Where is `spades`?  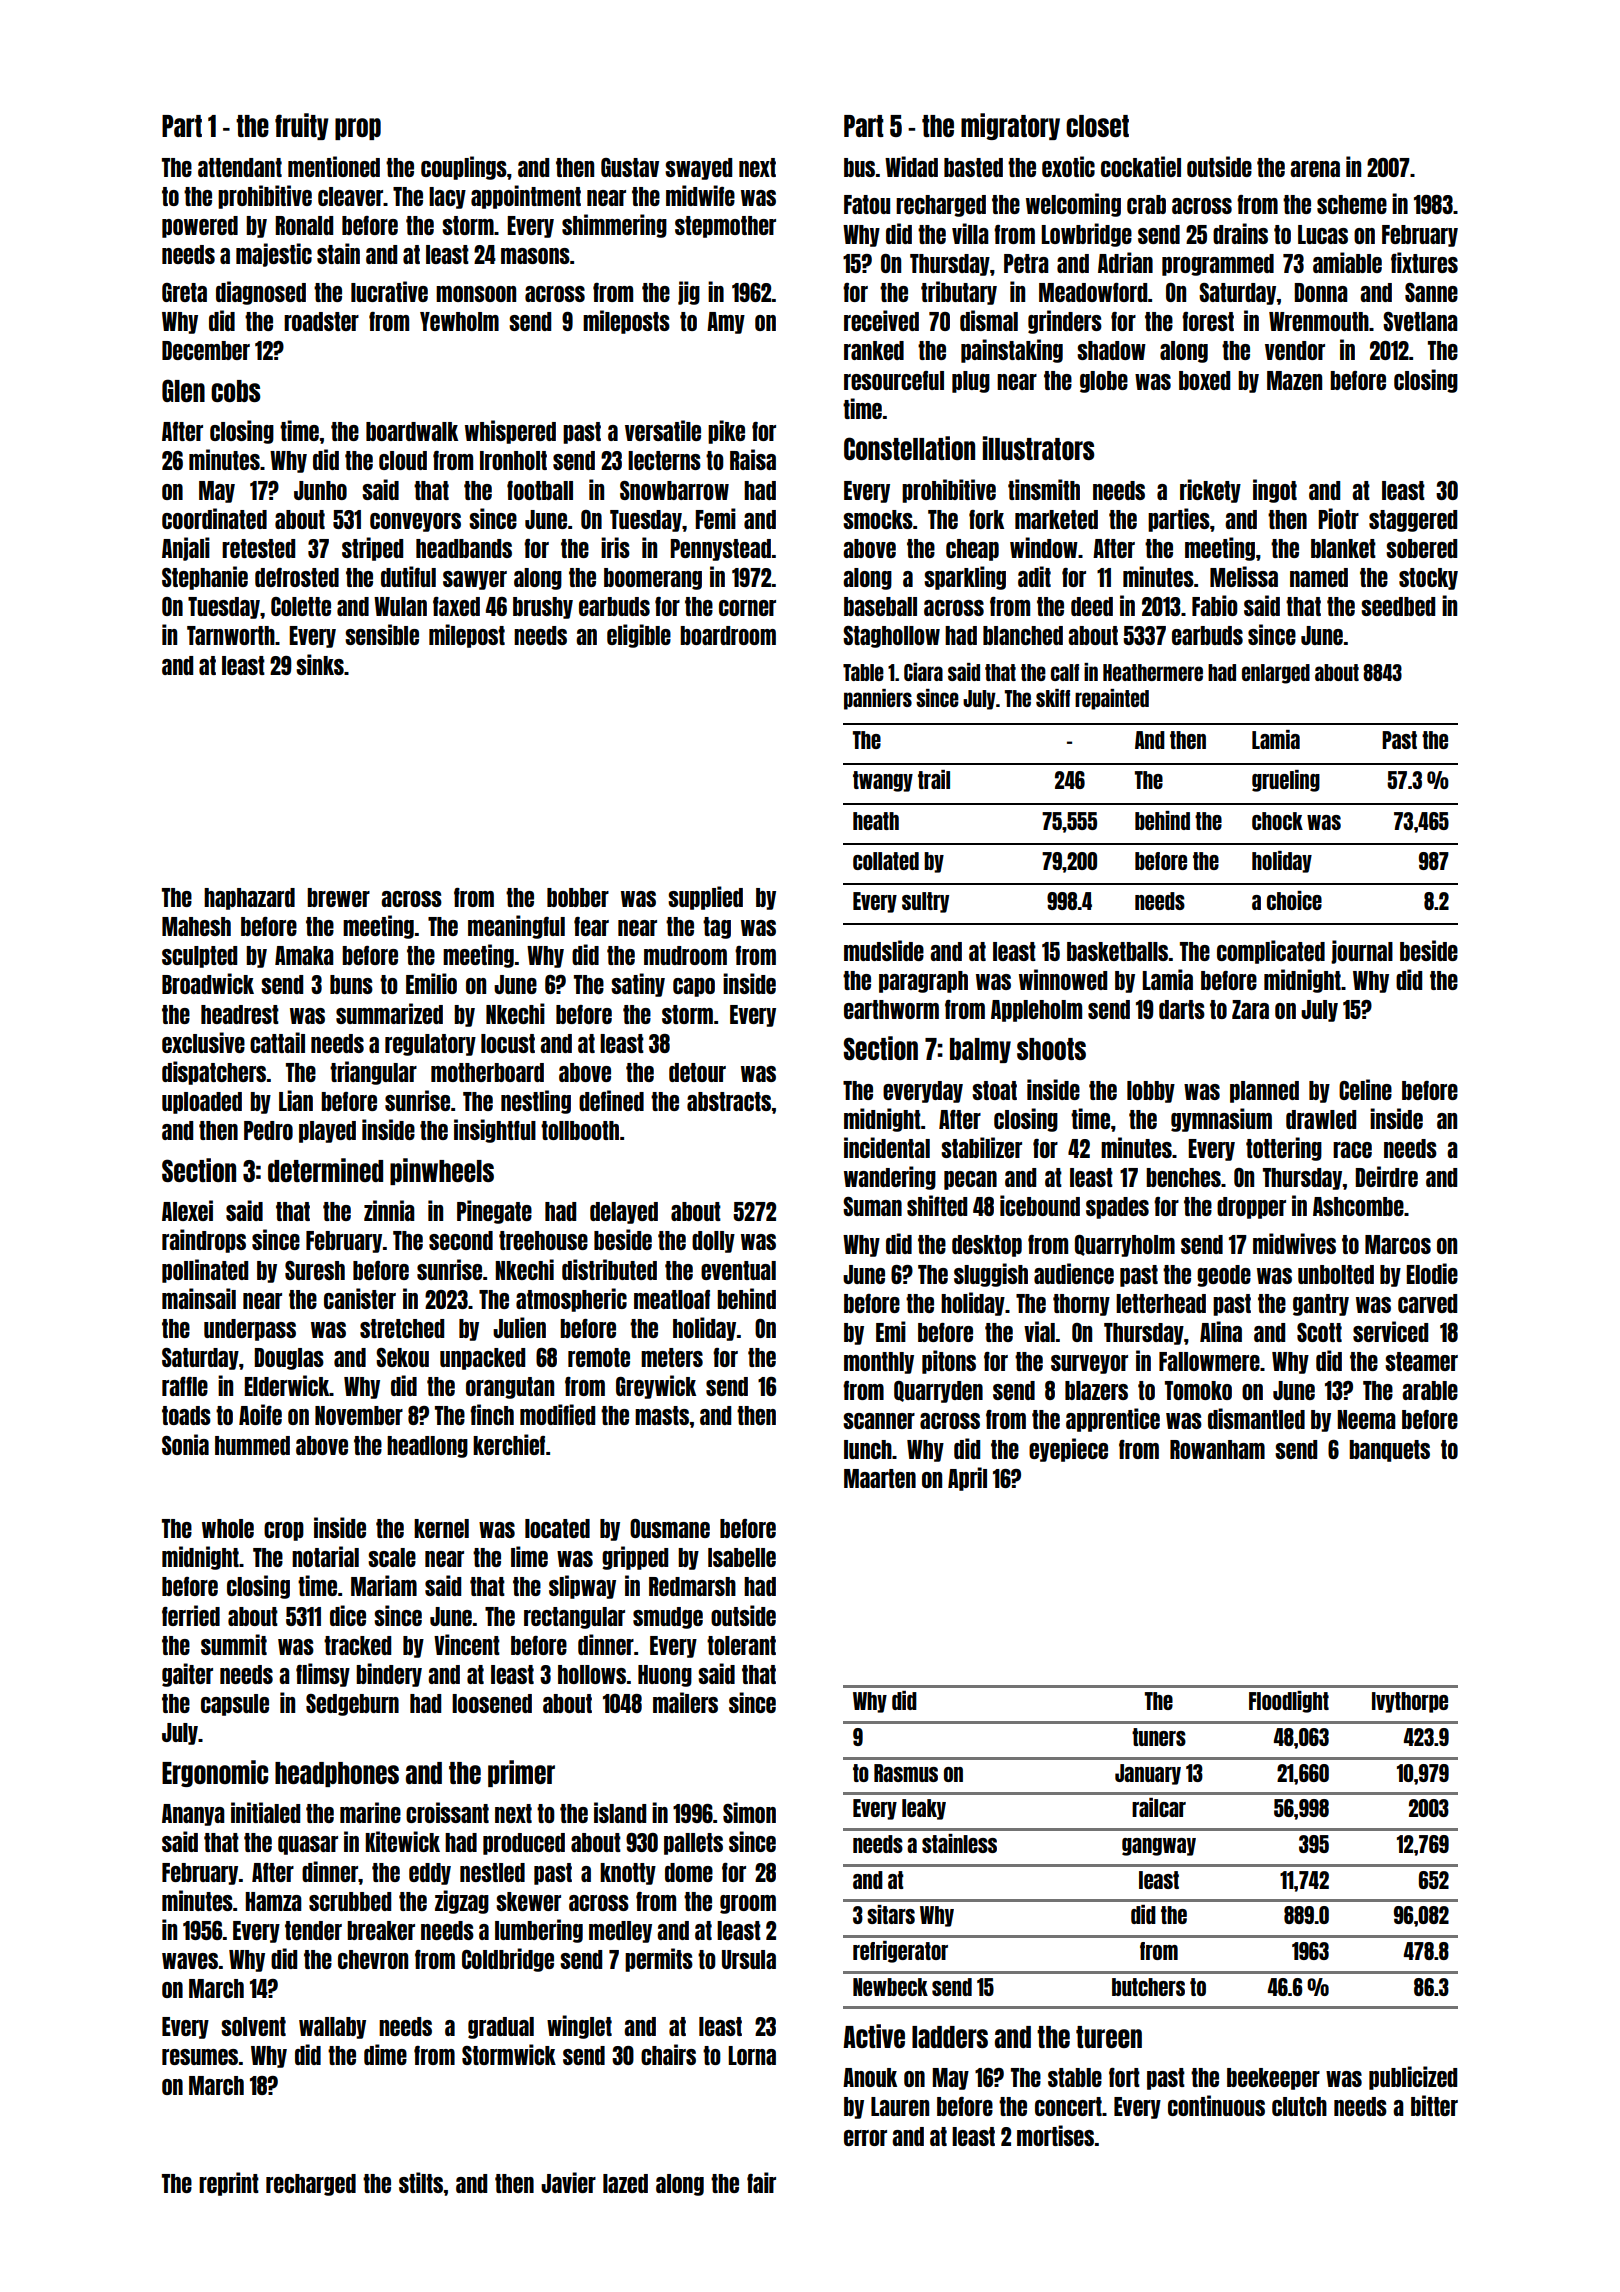
spades is located at coordinates (1117, 1208).
